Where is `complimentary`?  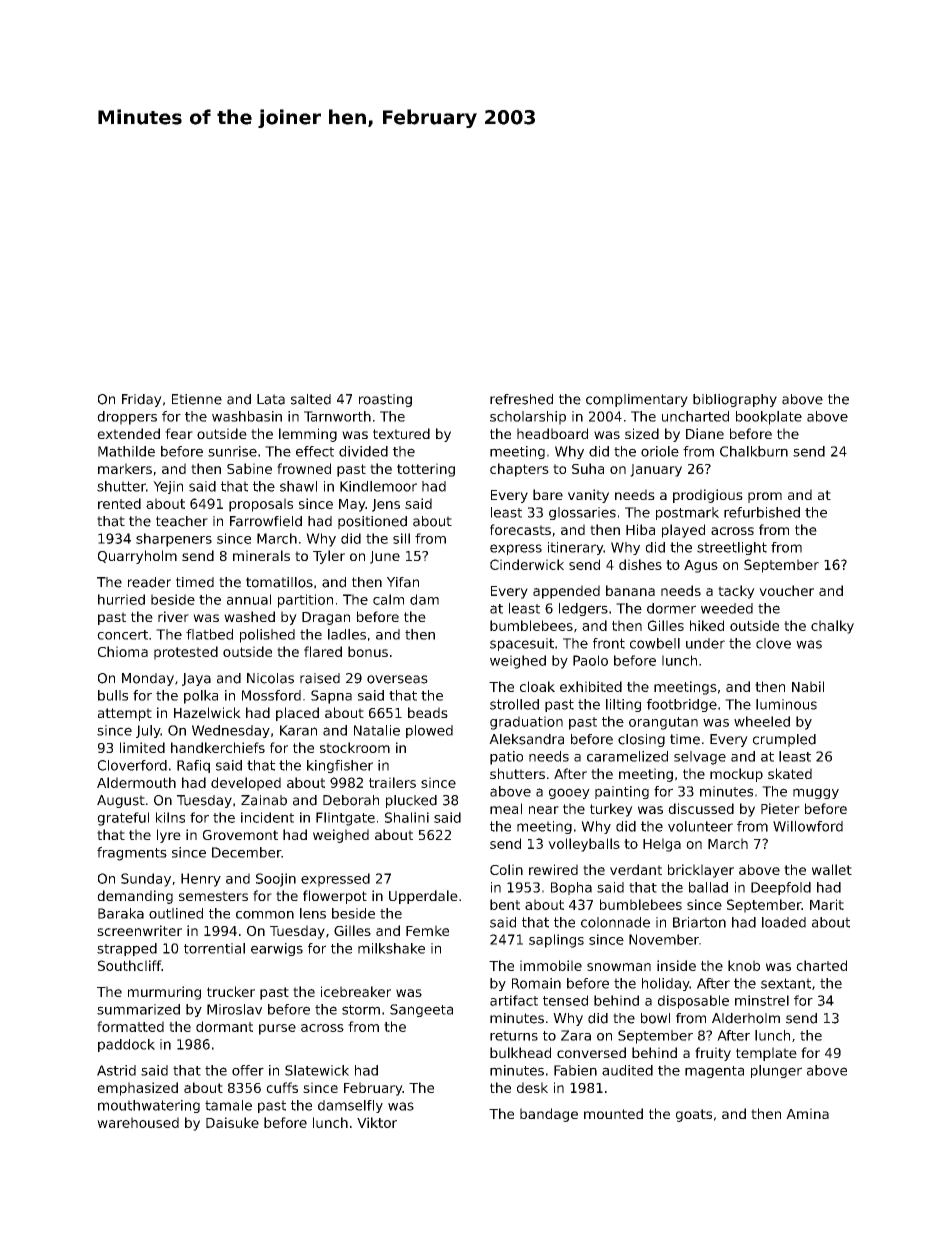 complimentary is located at coordinates (637, 400).
